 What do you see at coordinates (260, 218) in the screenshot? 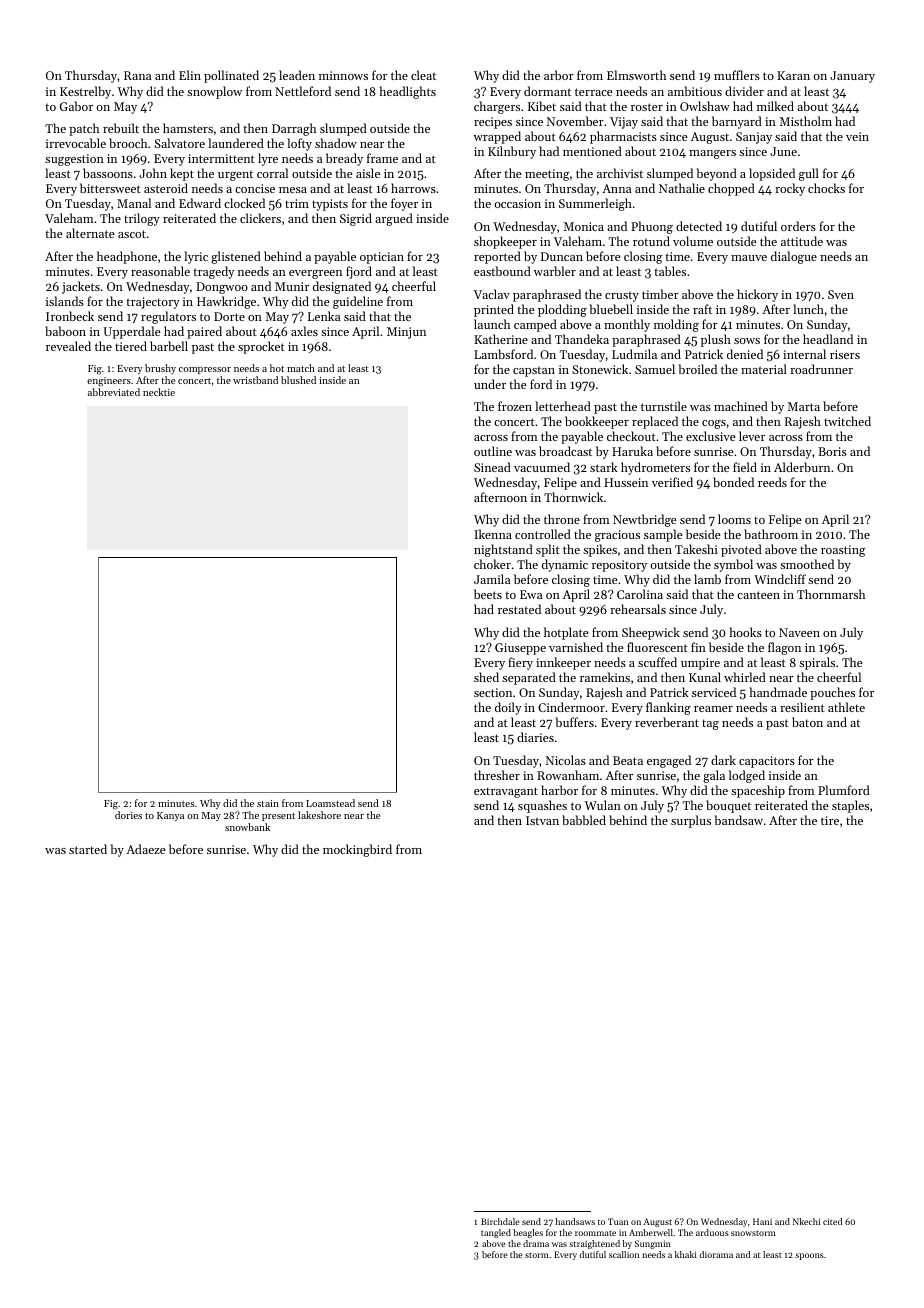
I see `clickers` at bounding box center [260, 218].
